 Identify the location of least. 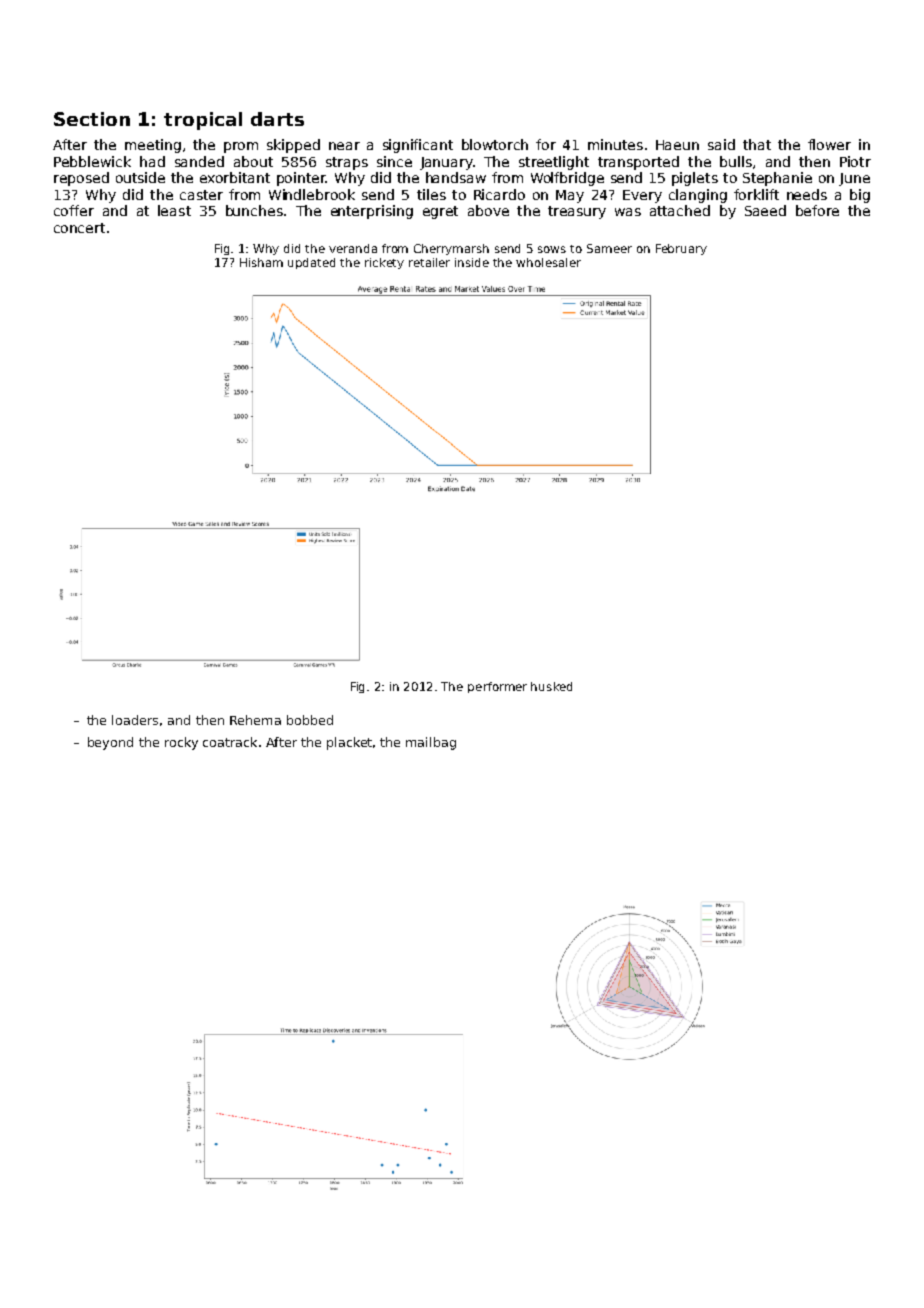
(174, 210).
